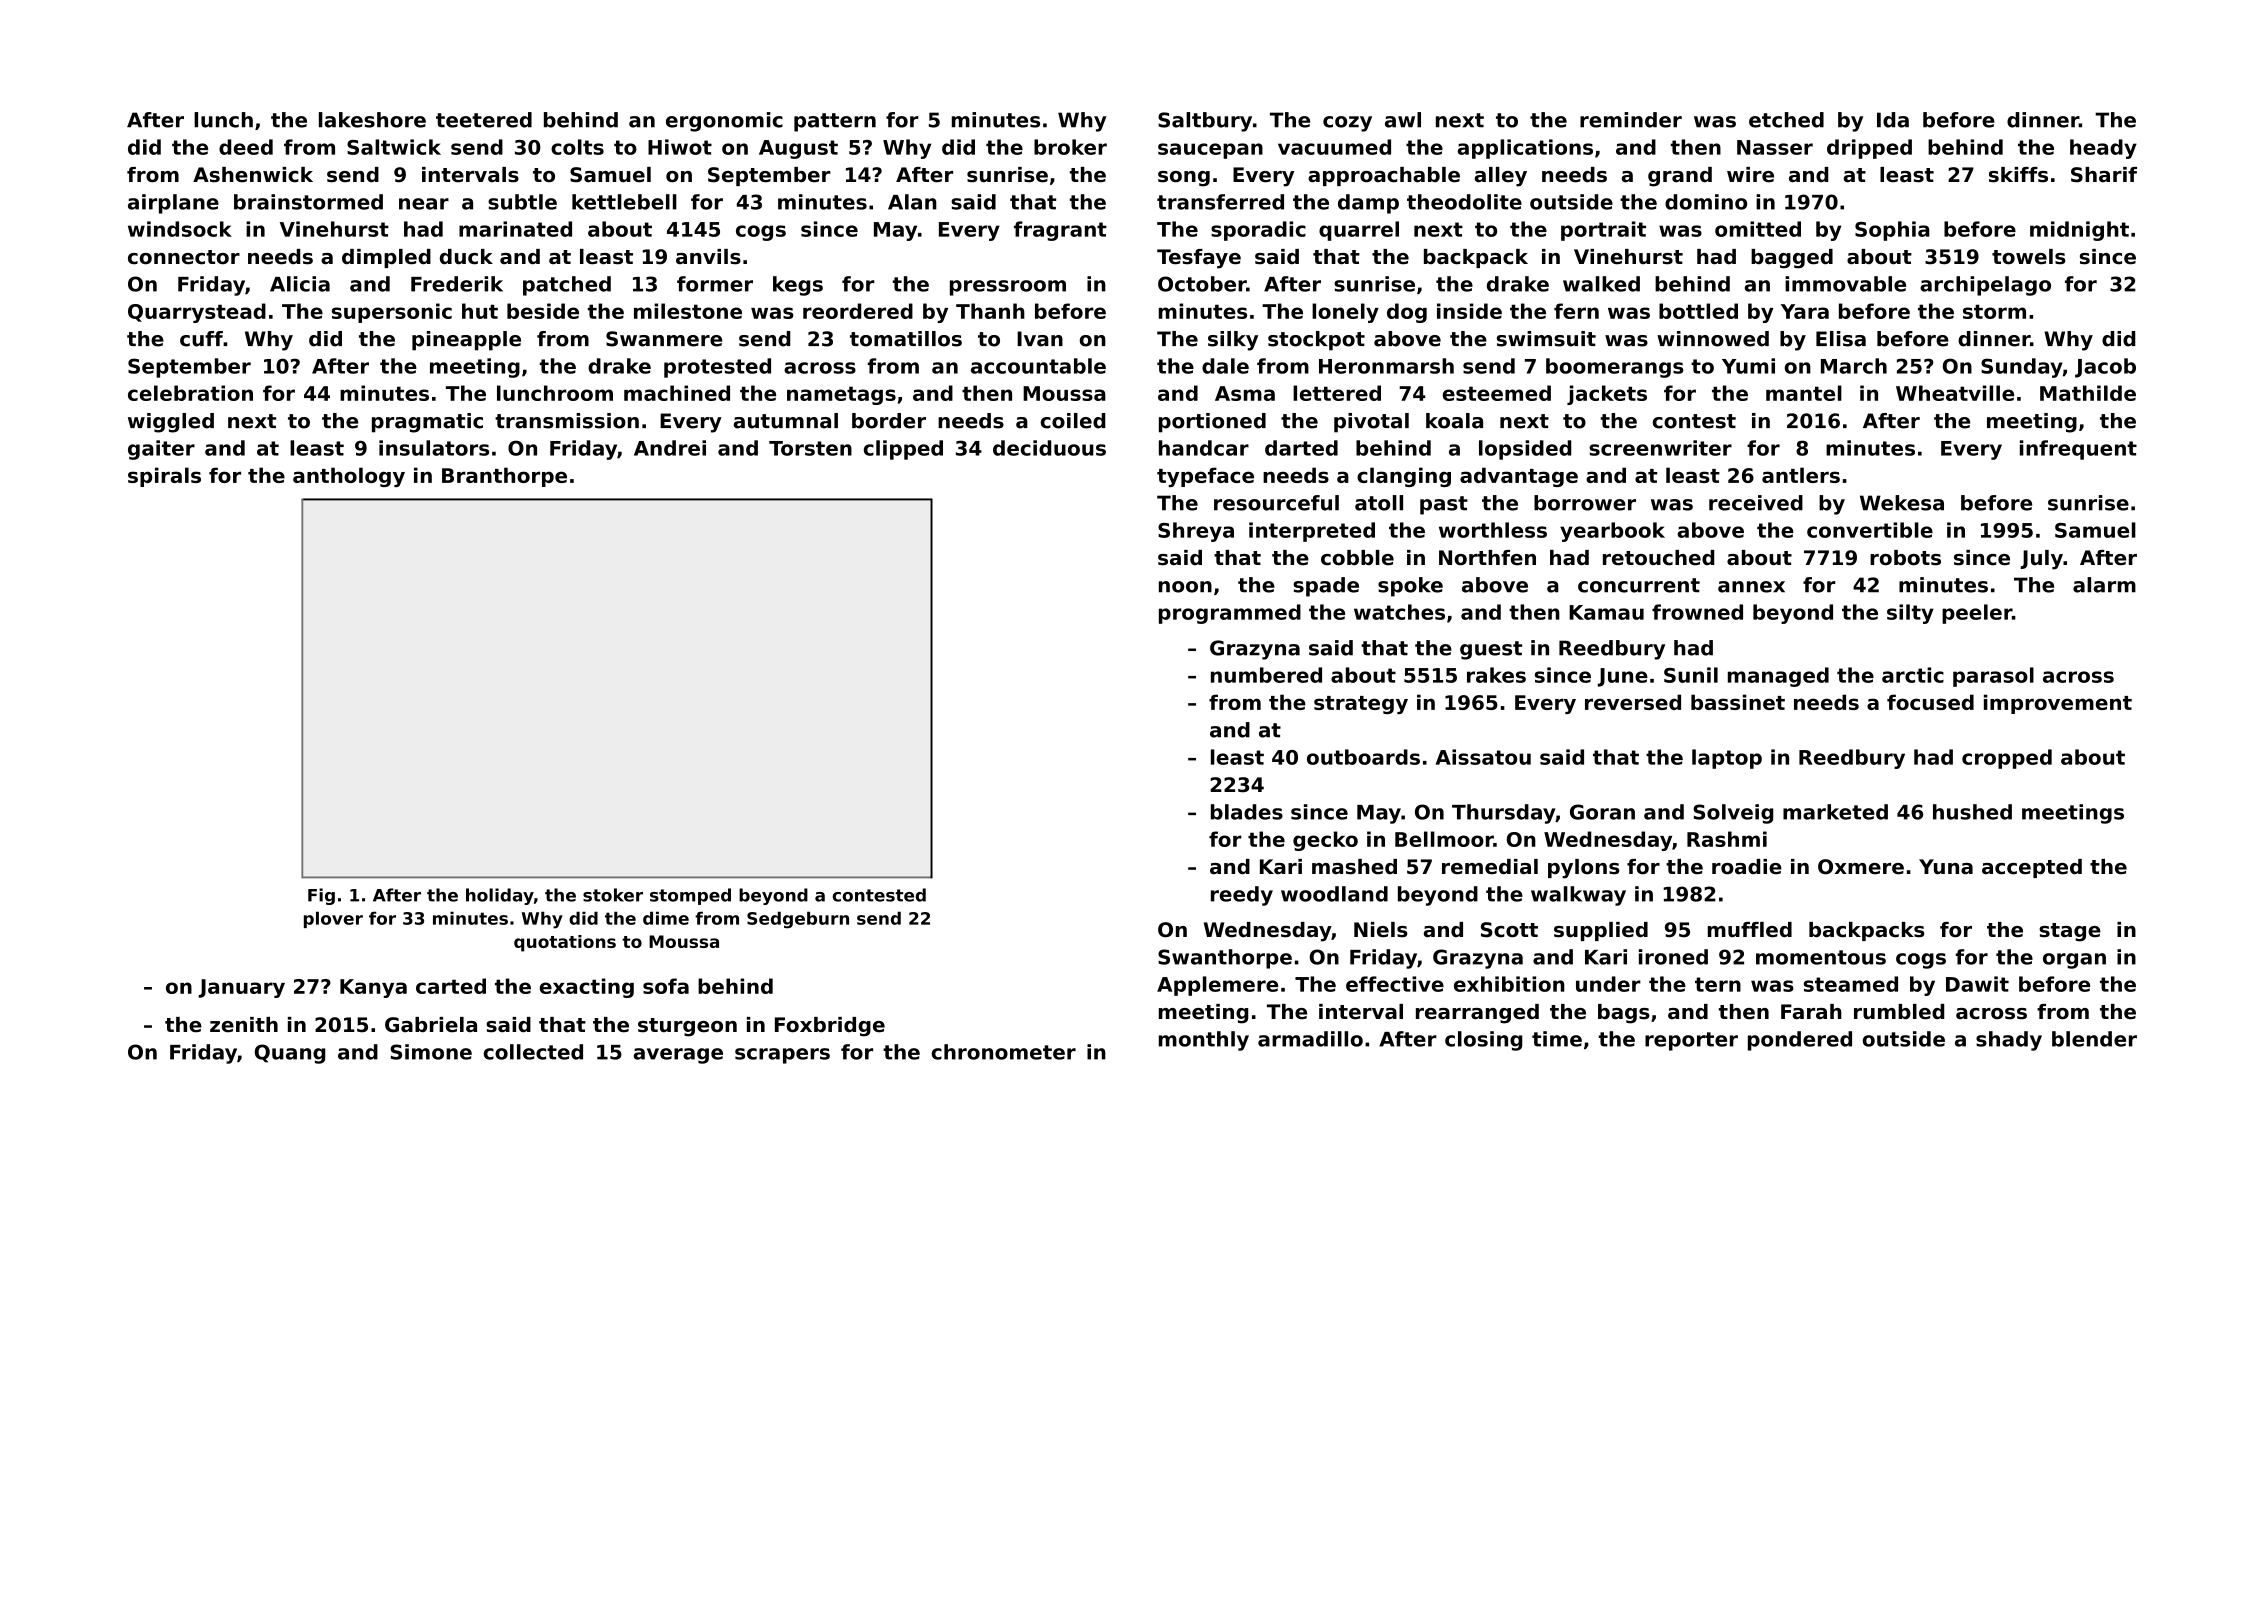 The width and height of the page is (2264, 1601). What do you see at coordinates (903, 450) in the page?
I see `clipped` at bounding box center [903, 450].
